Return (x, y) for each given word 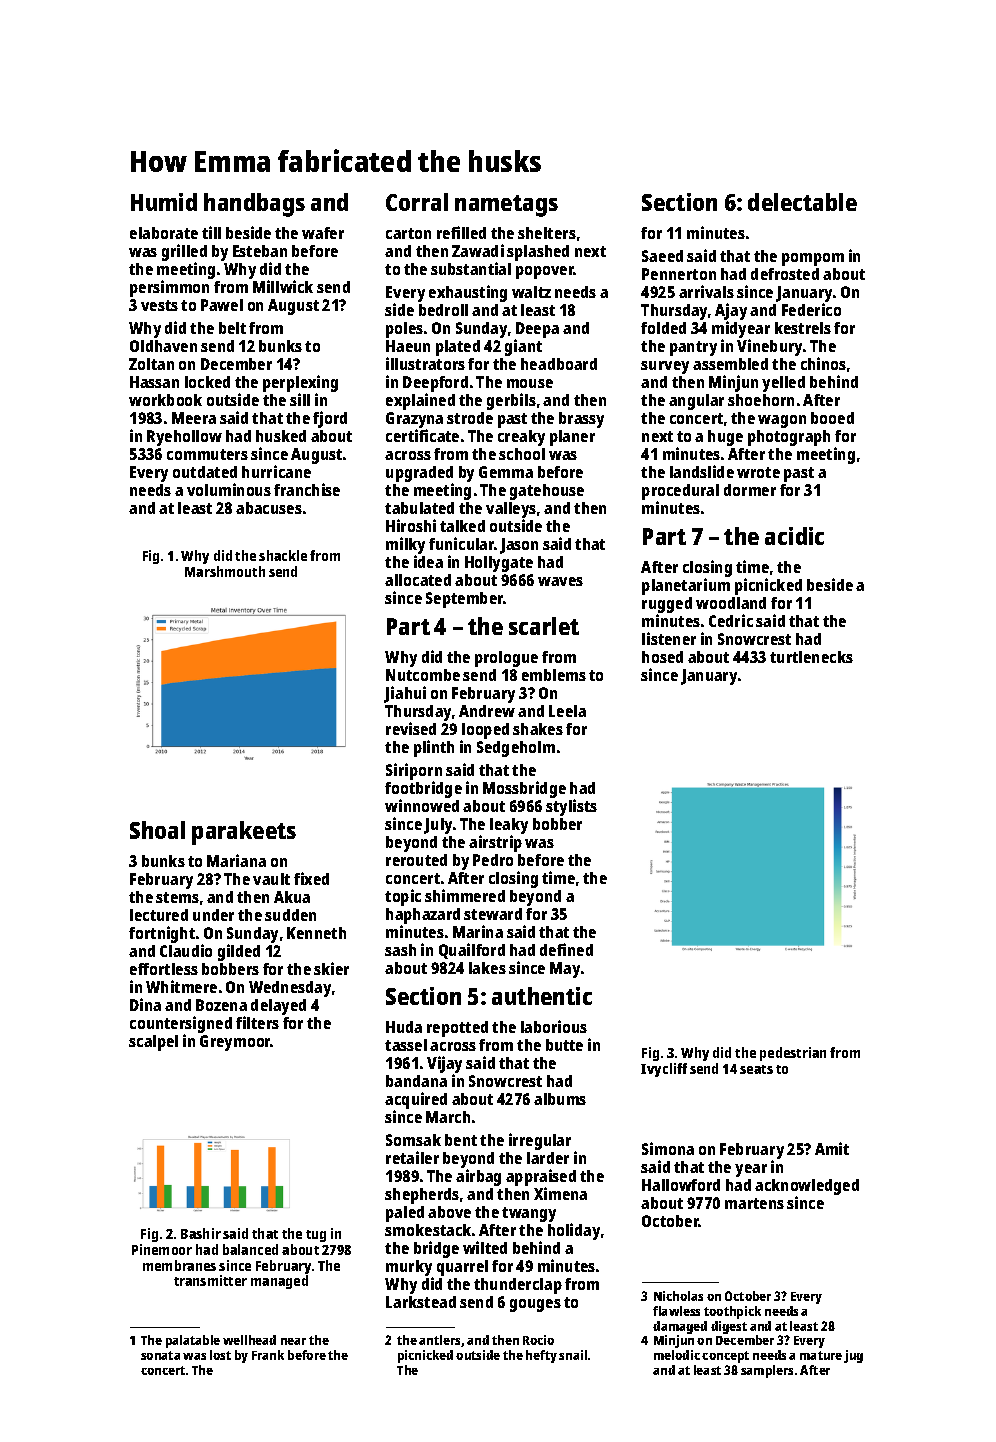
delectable (802, 202)
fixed (311, 878)
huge (725, 438)
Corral (417, 202)
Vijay (444, 1064)
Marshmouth (225, 571)
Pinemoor (162, 1249)
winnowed (422, 805)
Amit (832, 1148)
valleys (511, 511)
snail (573, 1355)
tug (316, 1236)
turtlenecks (811, 657)
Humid (164, 202)
